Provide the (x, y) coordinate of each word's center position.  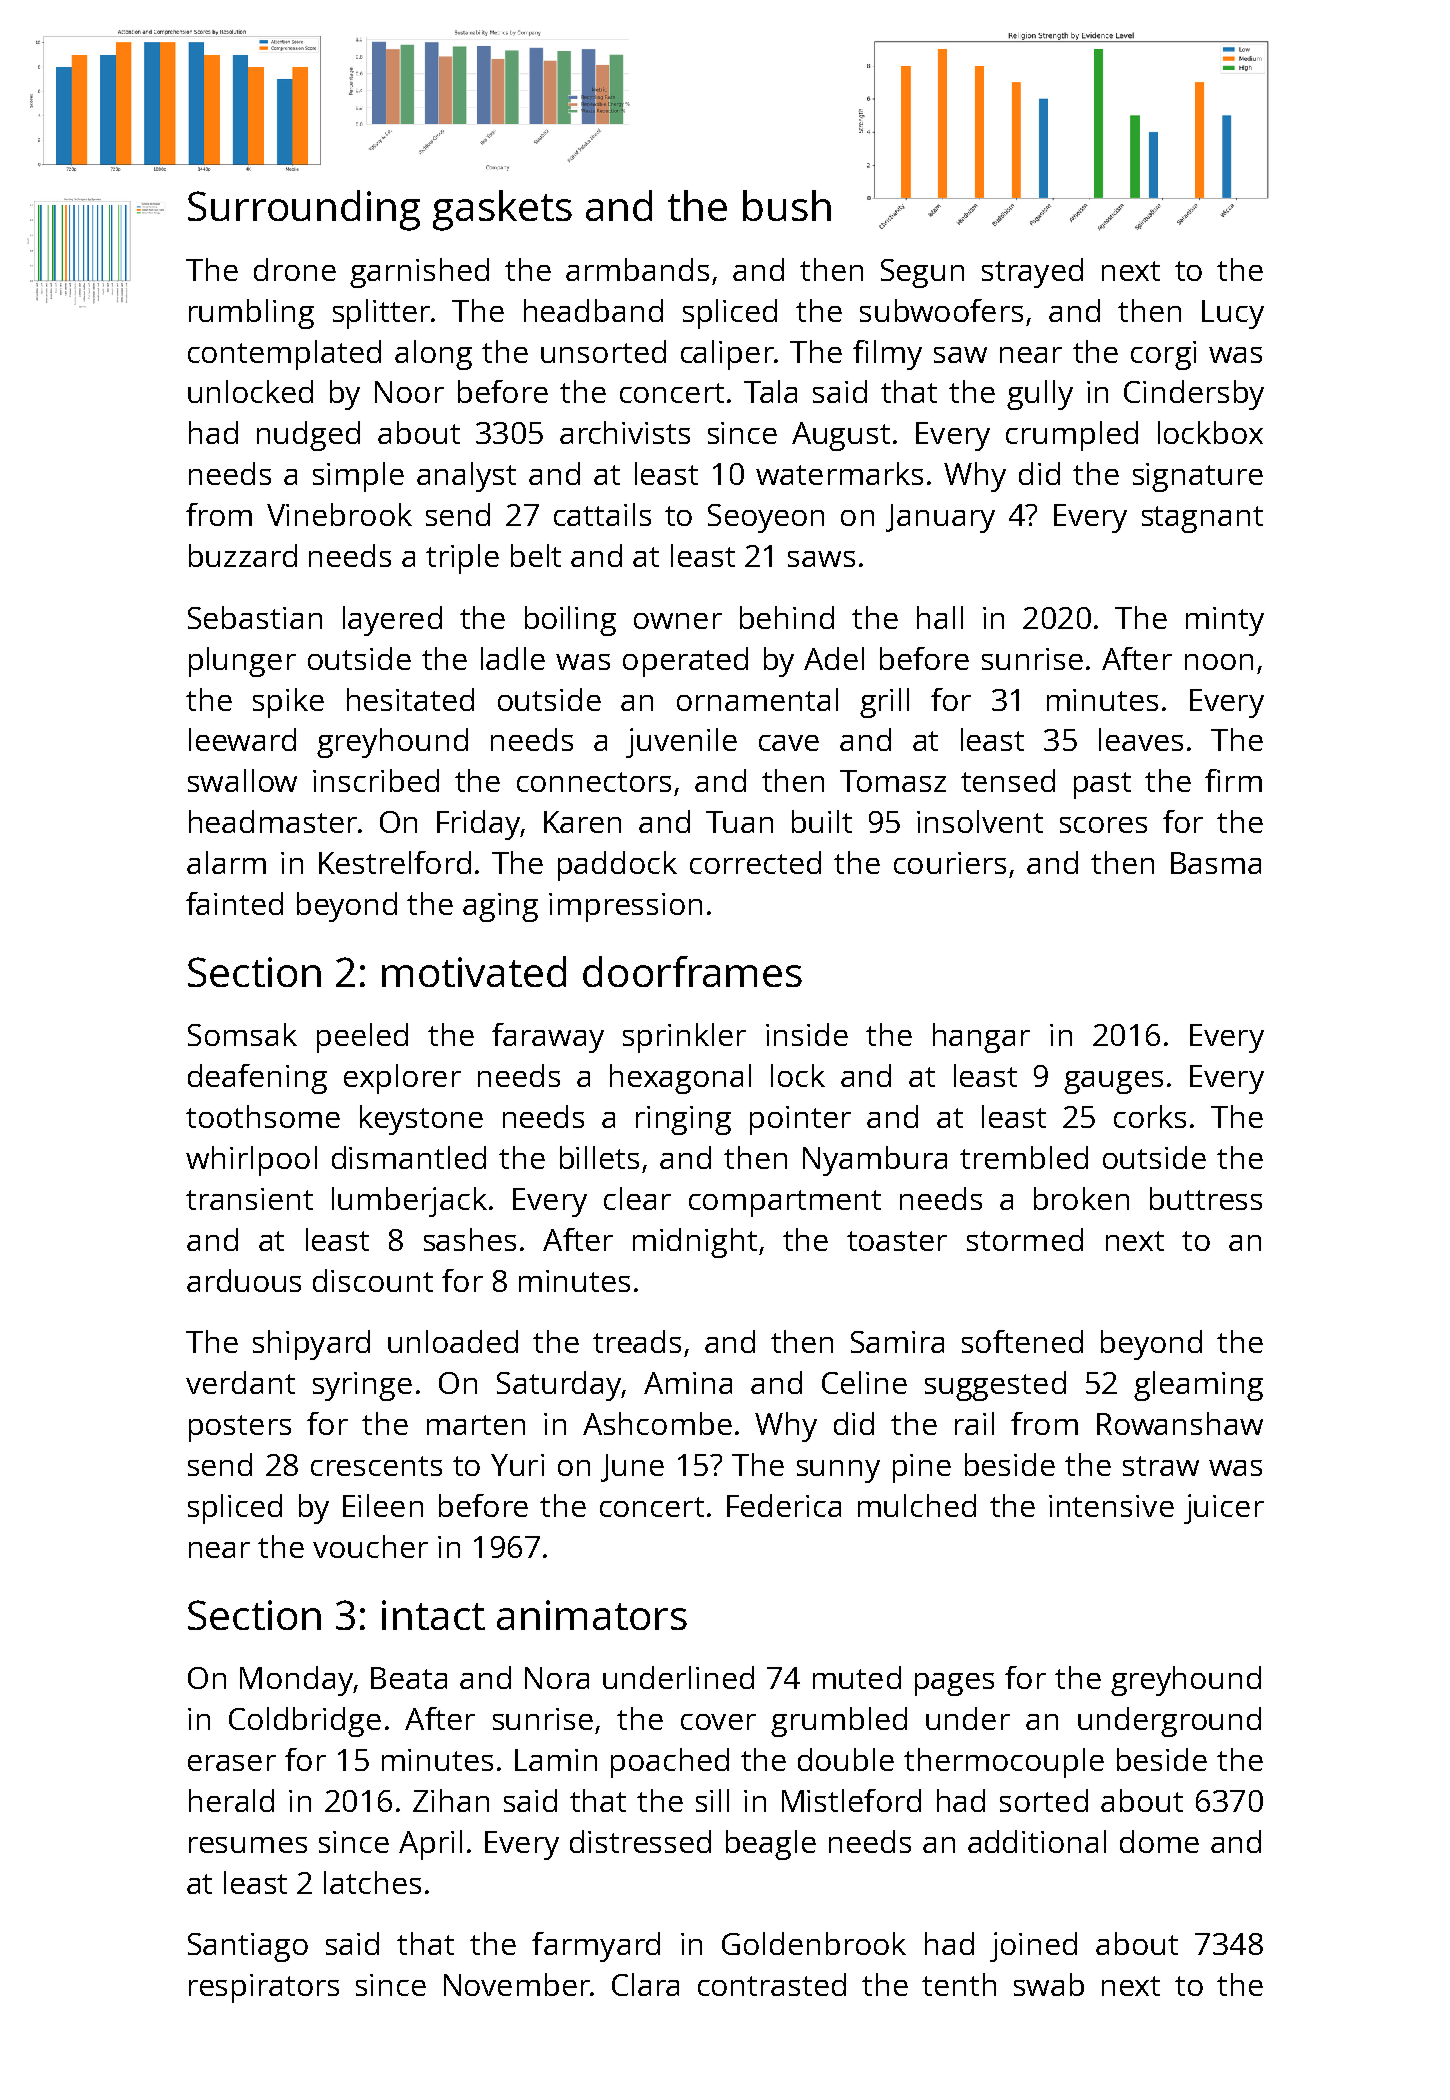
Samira (897, 1342)
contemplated (284, 355)
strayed (1032, 273)
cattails (602, 514)
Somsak (242, 1034)
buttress (1206, 1198)
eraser (232, 1763)
